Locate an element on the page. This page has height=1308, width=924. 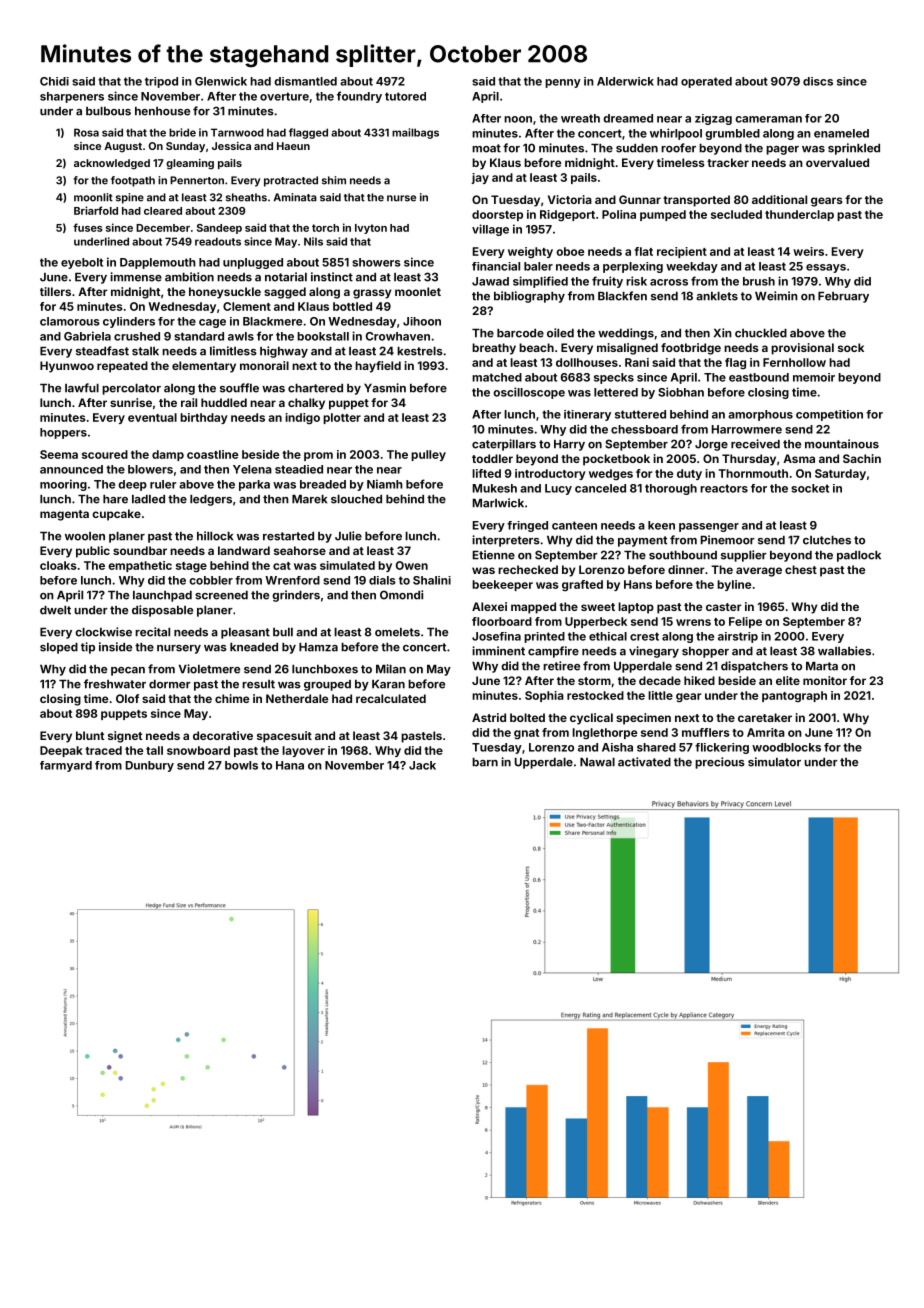
caster is located at coordinates (724, 607).
